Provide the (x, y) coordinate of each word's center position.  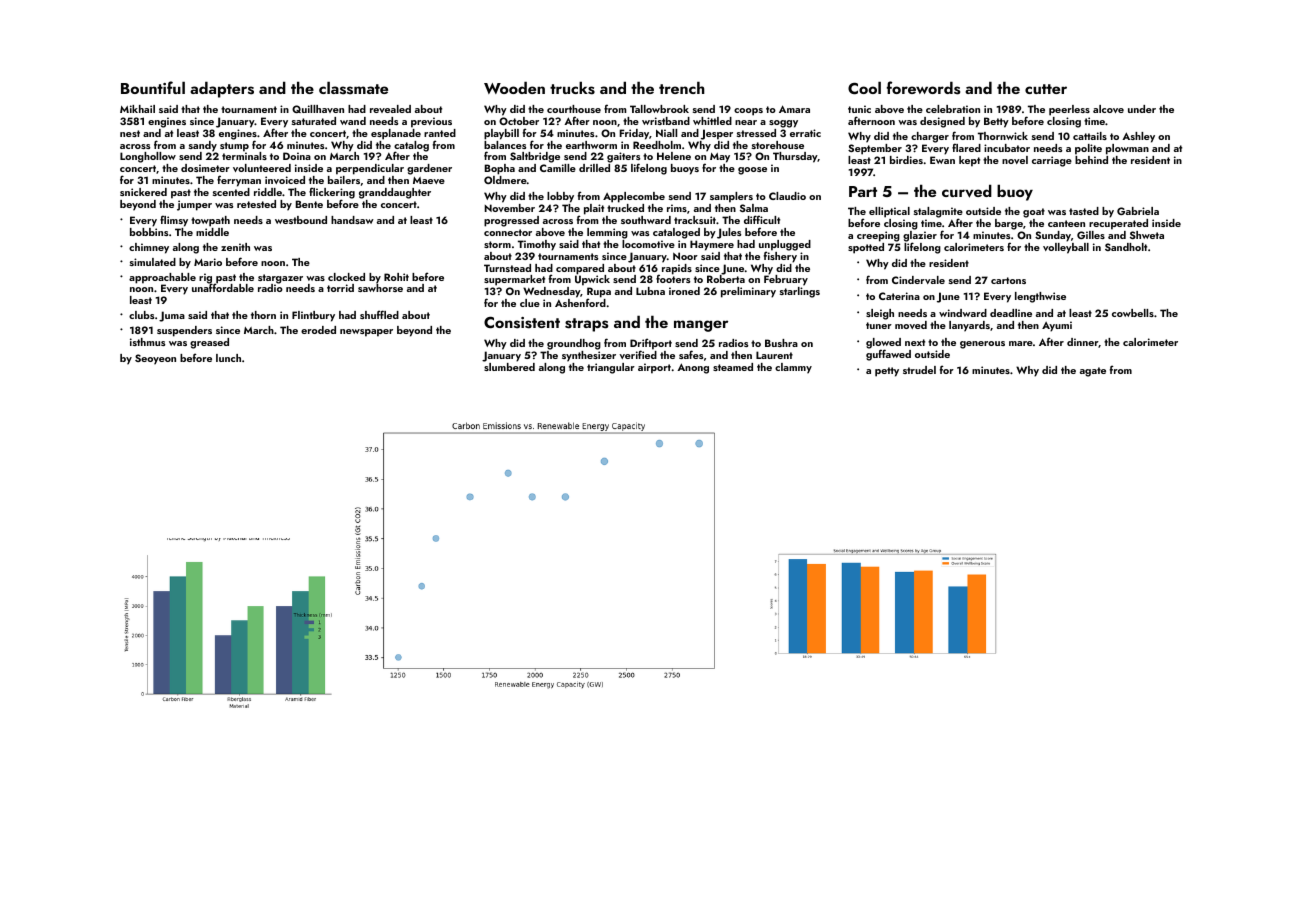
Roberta (726, 279)
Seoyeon (155, 359)
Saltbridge (535, 157)
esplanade (396, 134)
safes (691, 354)
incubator (1007, 148)
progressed (511, 221)
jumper (194, 205)
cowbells (1133, 313)
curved (967, 191)
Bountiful (153, 87)
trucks (572, 88)
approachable (162, 278)
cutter (1046, 89)
